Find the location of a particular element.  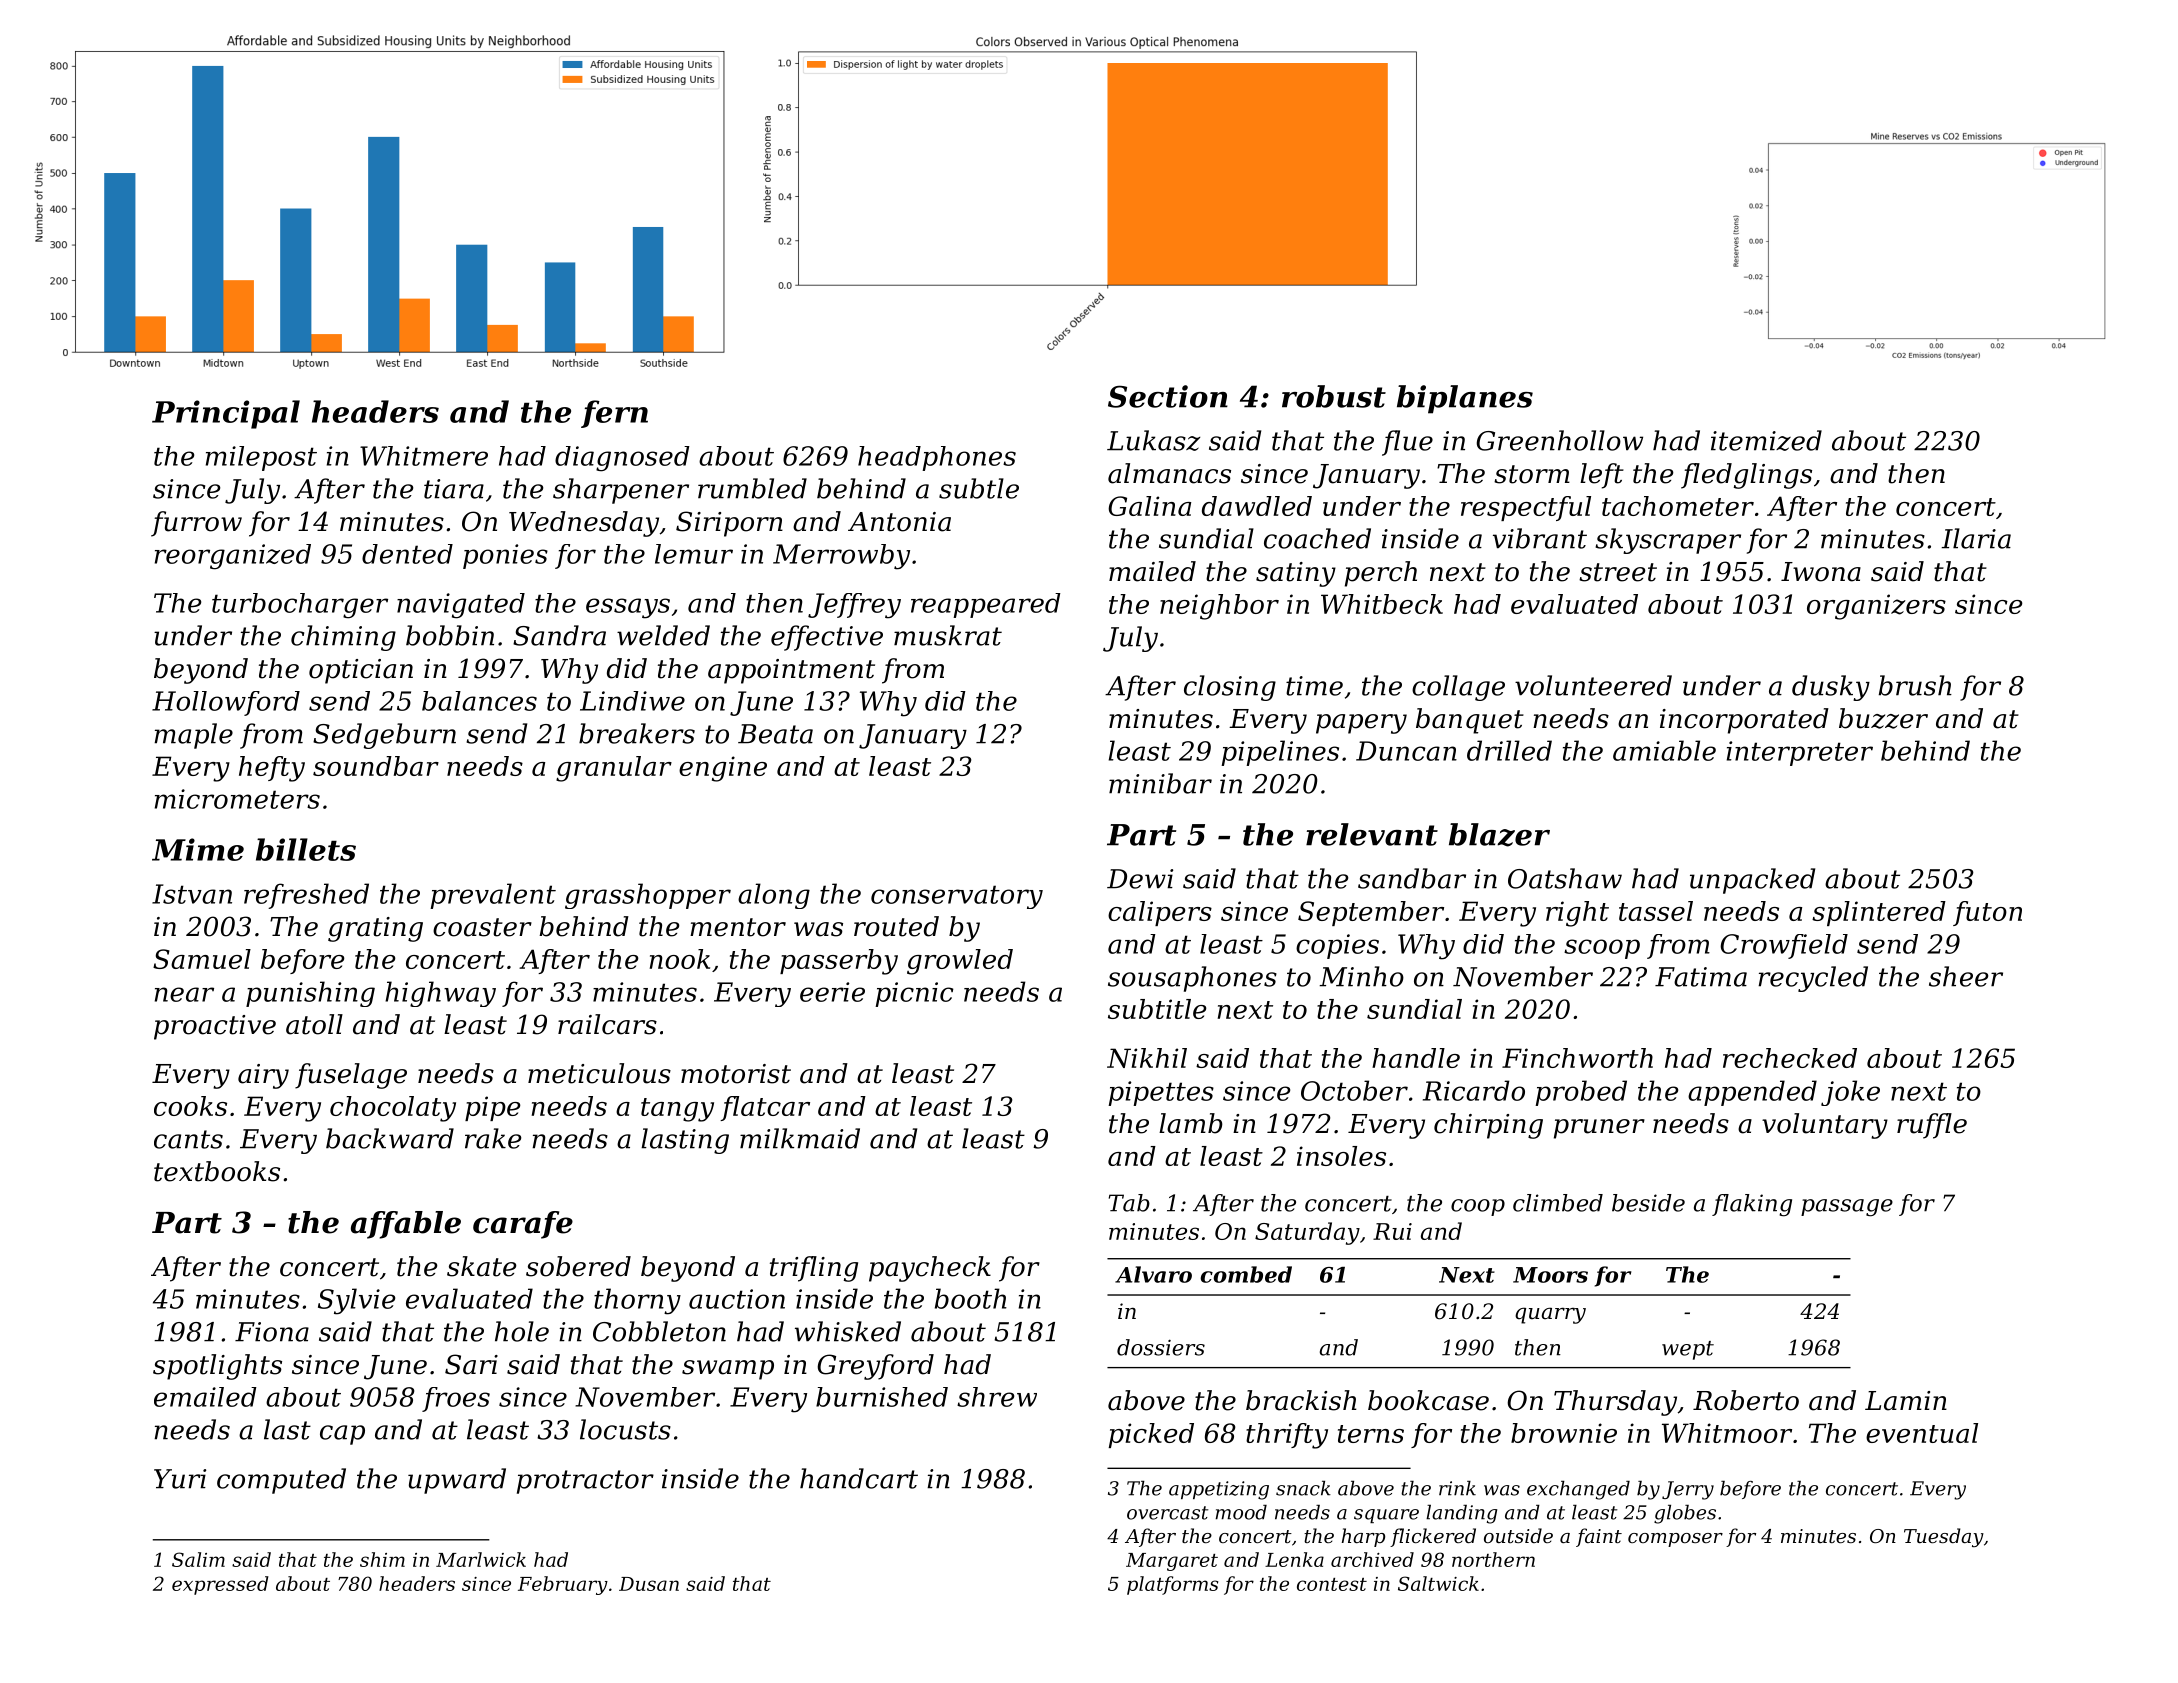

Finchworth is located at coordinates (1577, 1058).
